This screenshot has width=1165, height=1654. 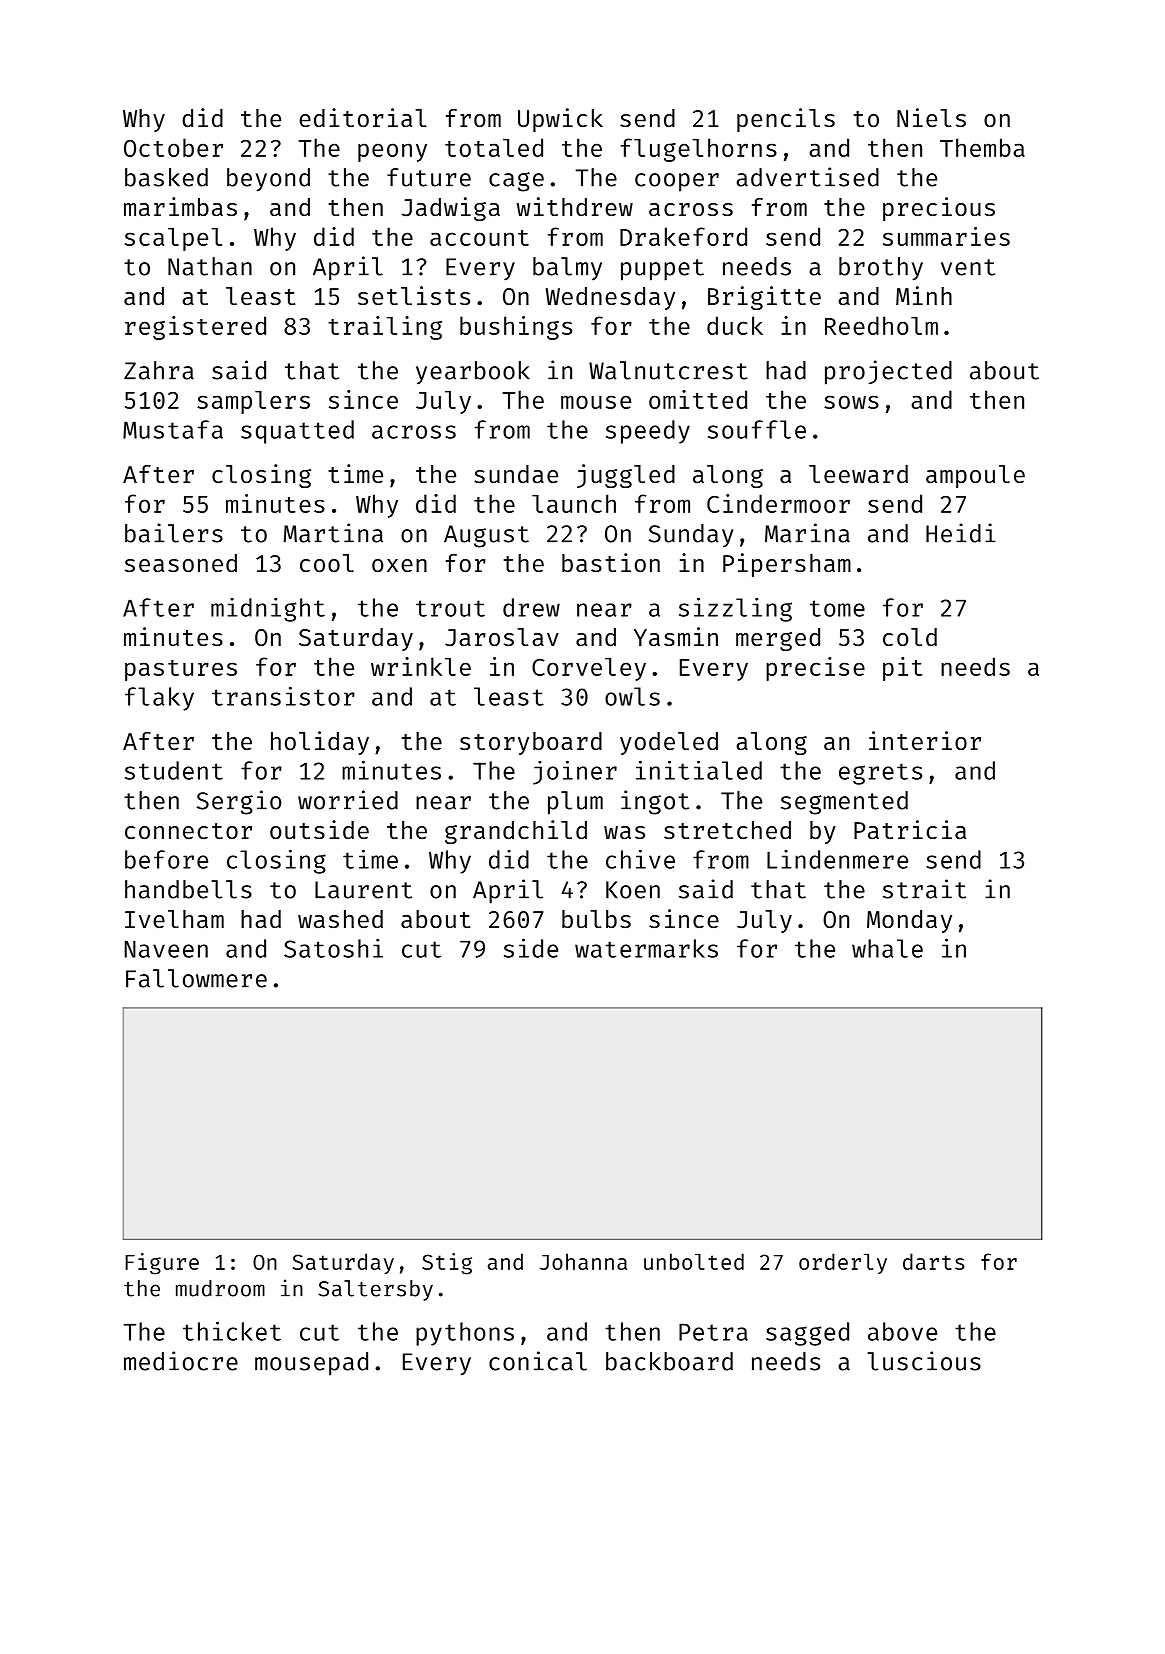 What do you see at coordinates (196, 978) in the screenshot?
I see `Fallowmere` at bounding box center [196, 978].
